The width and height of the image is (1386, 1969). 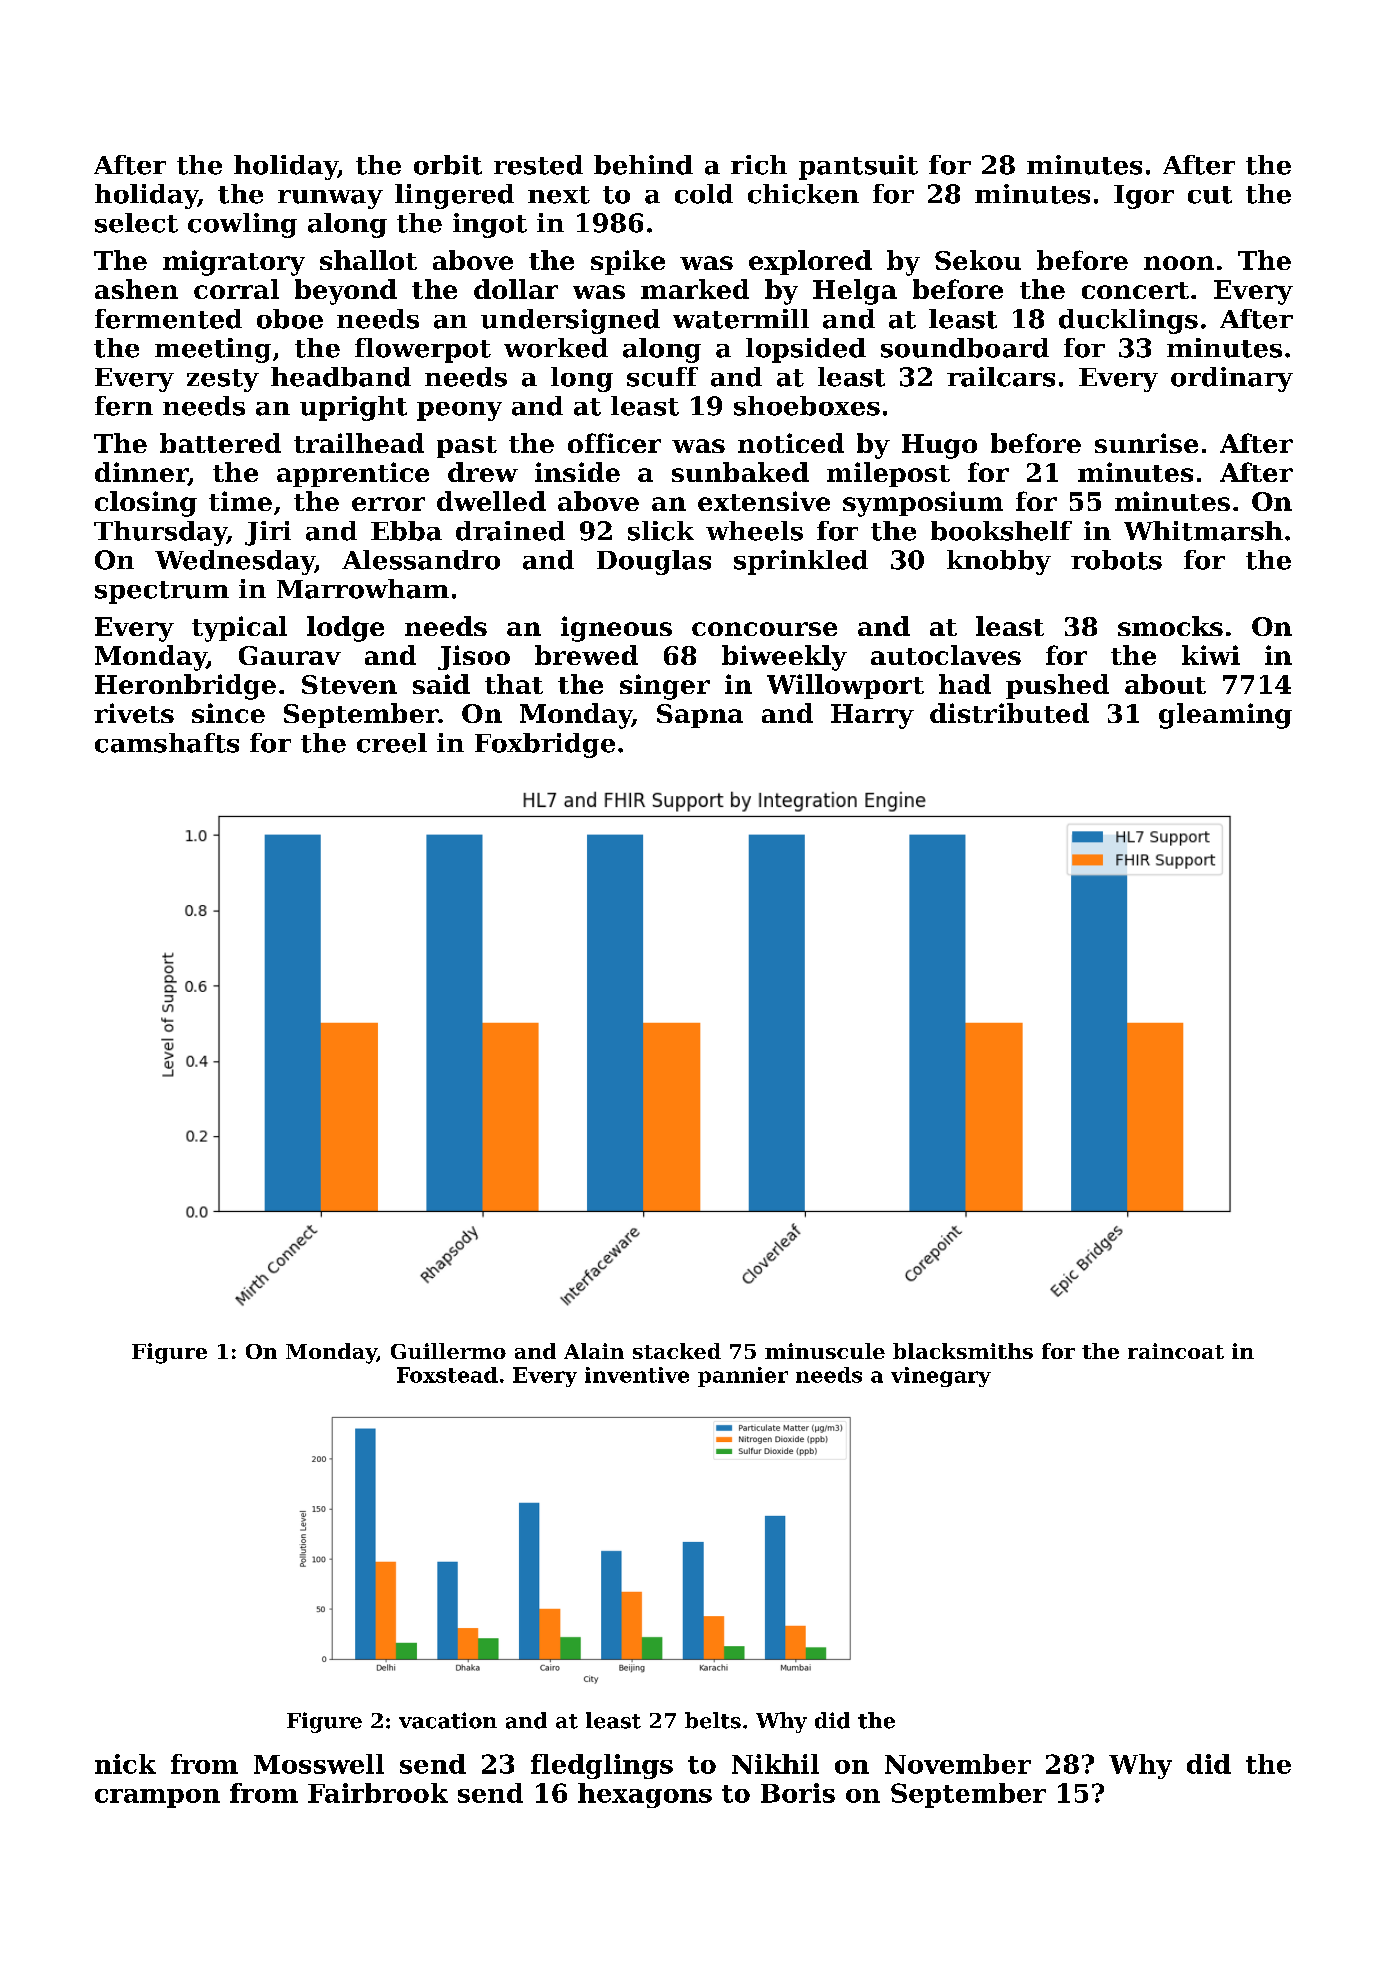 I want to click on knobby, so click(x=999, y=562).
